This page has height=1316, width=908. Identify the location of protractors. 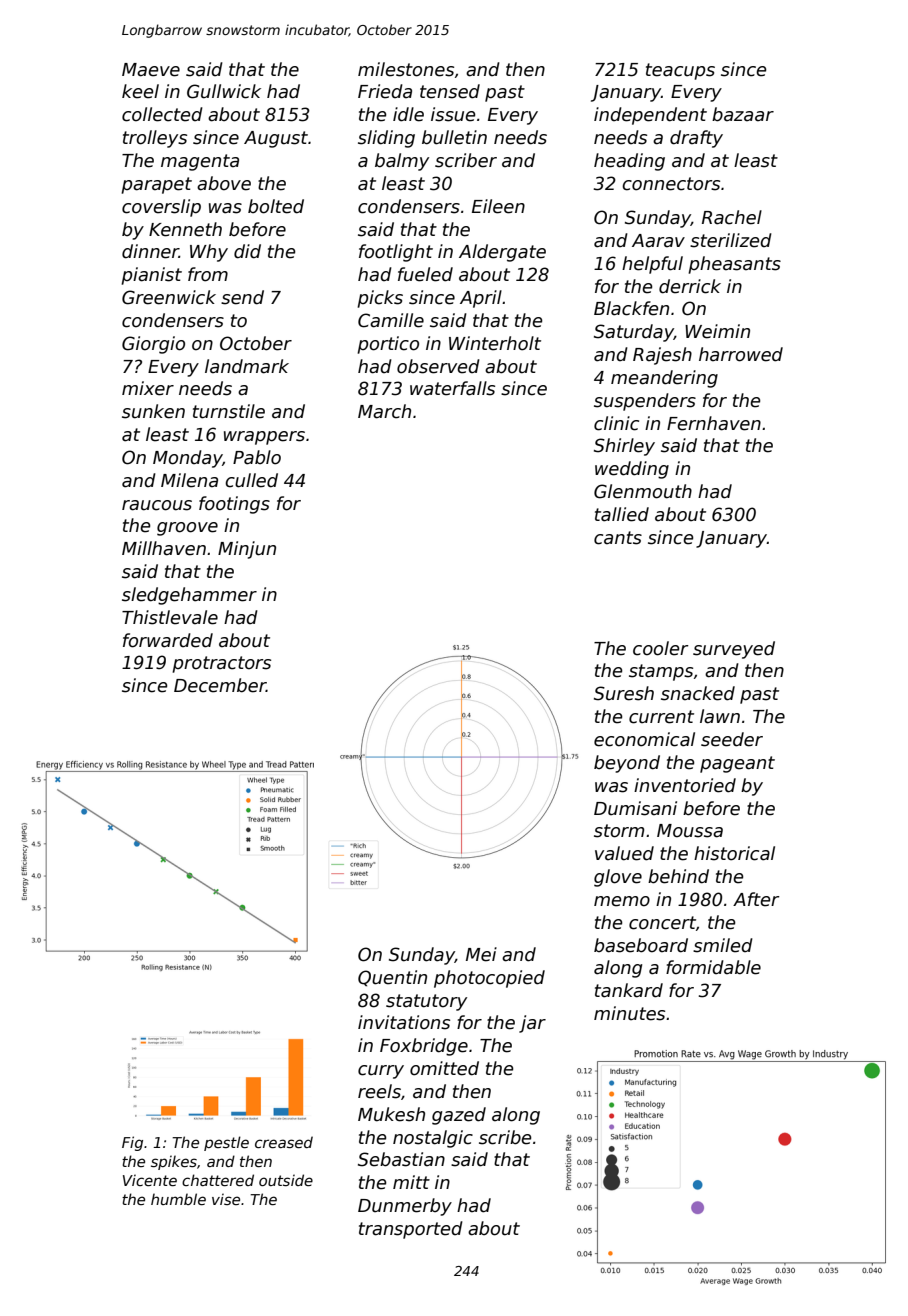
(221, 664).
